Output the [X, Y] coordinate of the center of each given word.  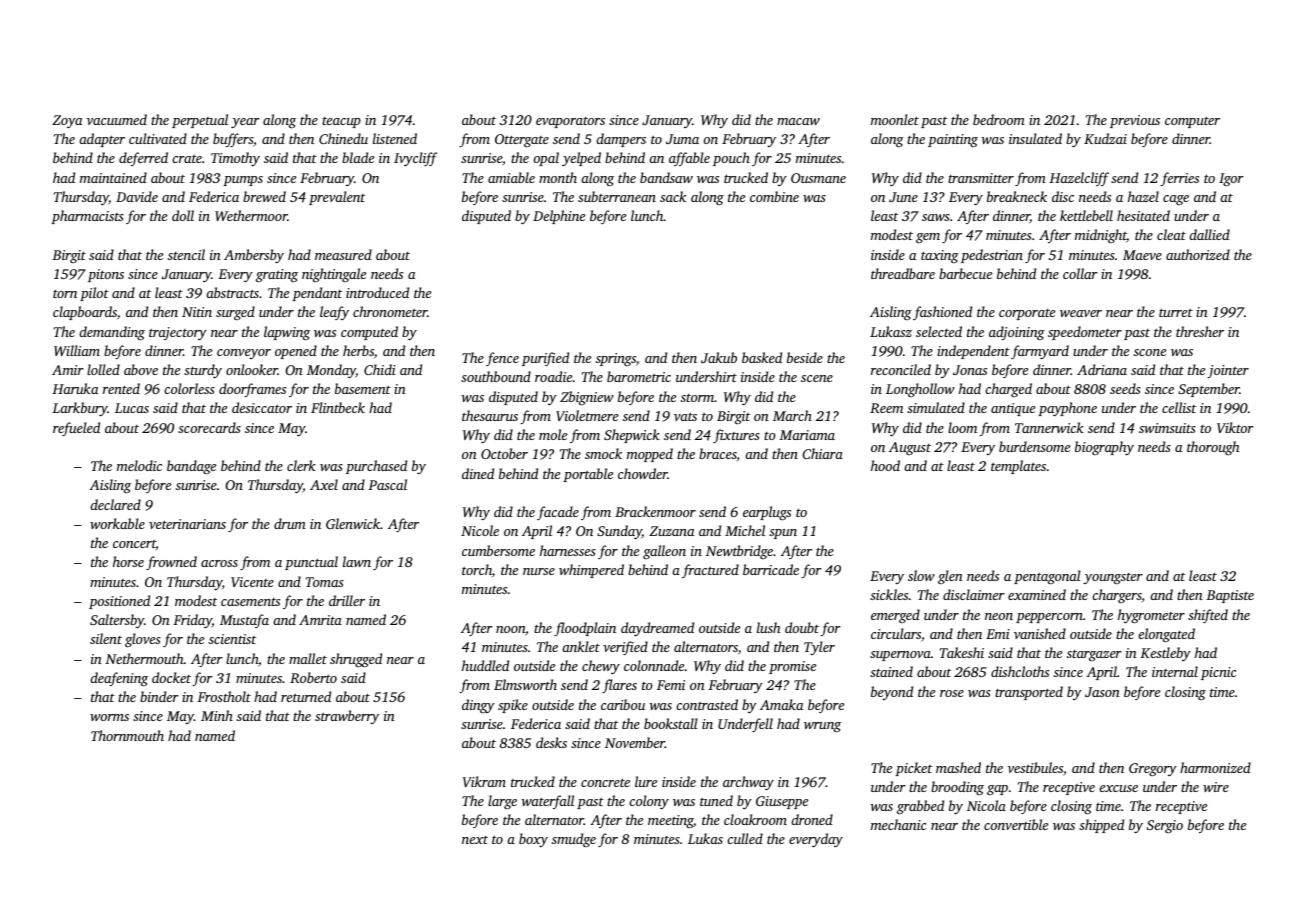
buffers [233, 140]
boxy [533, 840]
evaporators [570, 122]
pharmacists [87, 217]
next [475, 840]
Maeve [1142, 255]
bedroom [999, 119]
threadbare [903, 273]
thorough [1213, 448]
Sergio [1165, 826]
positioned [119, 602]
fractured [710, 571]
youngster [1113, 579]
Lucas [132, 408]
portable [588, 475]
